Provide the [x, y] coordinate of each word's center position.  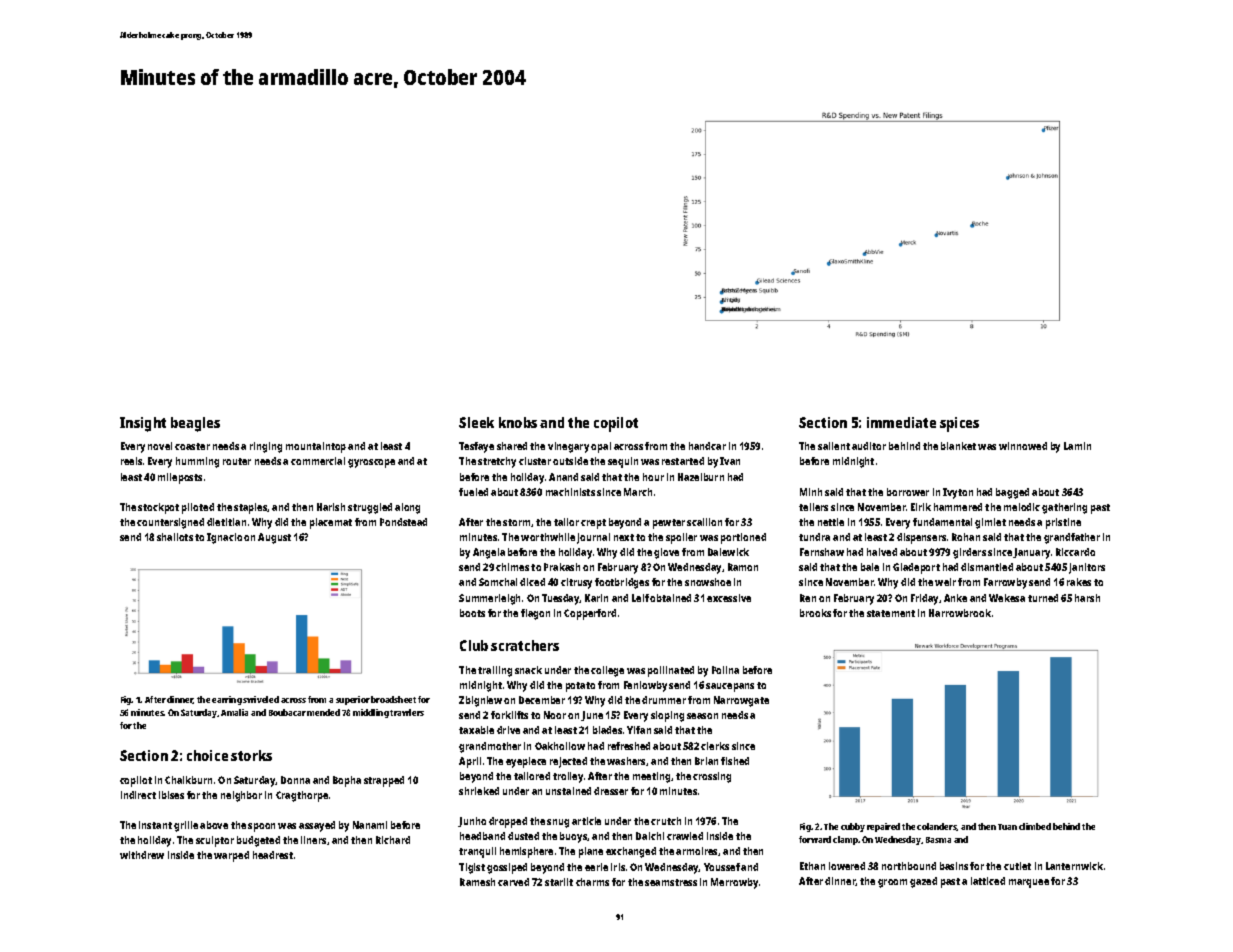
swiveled [261, 699]
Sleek [476, 422]
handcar [707, 446]
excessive [729, 598]
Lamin [1077, 446]
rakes [1079, 582]
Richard [393, 840]
